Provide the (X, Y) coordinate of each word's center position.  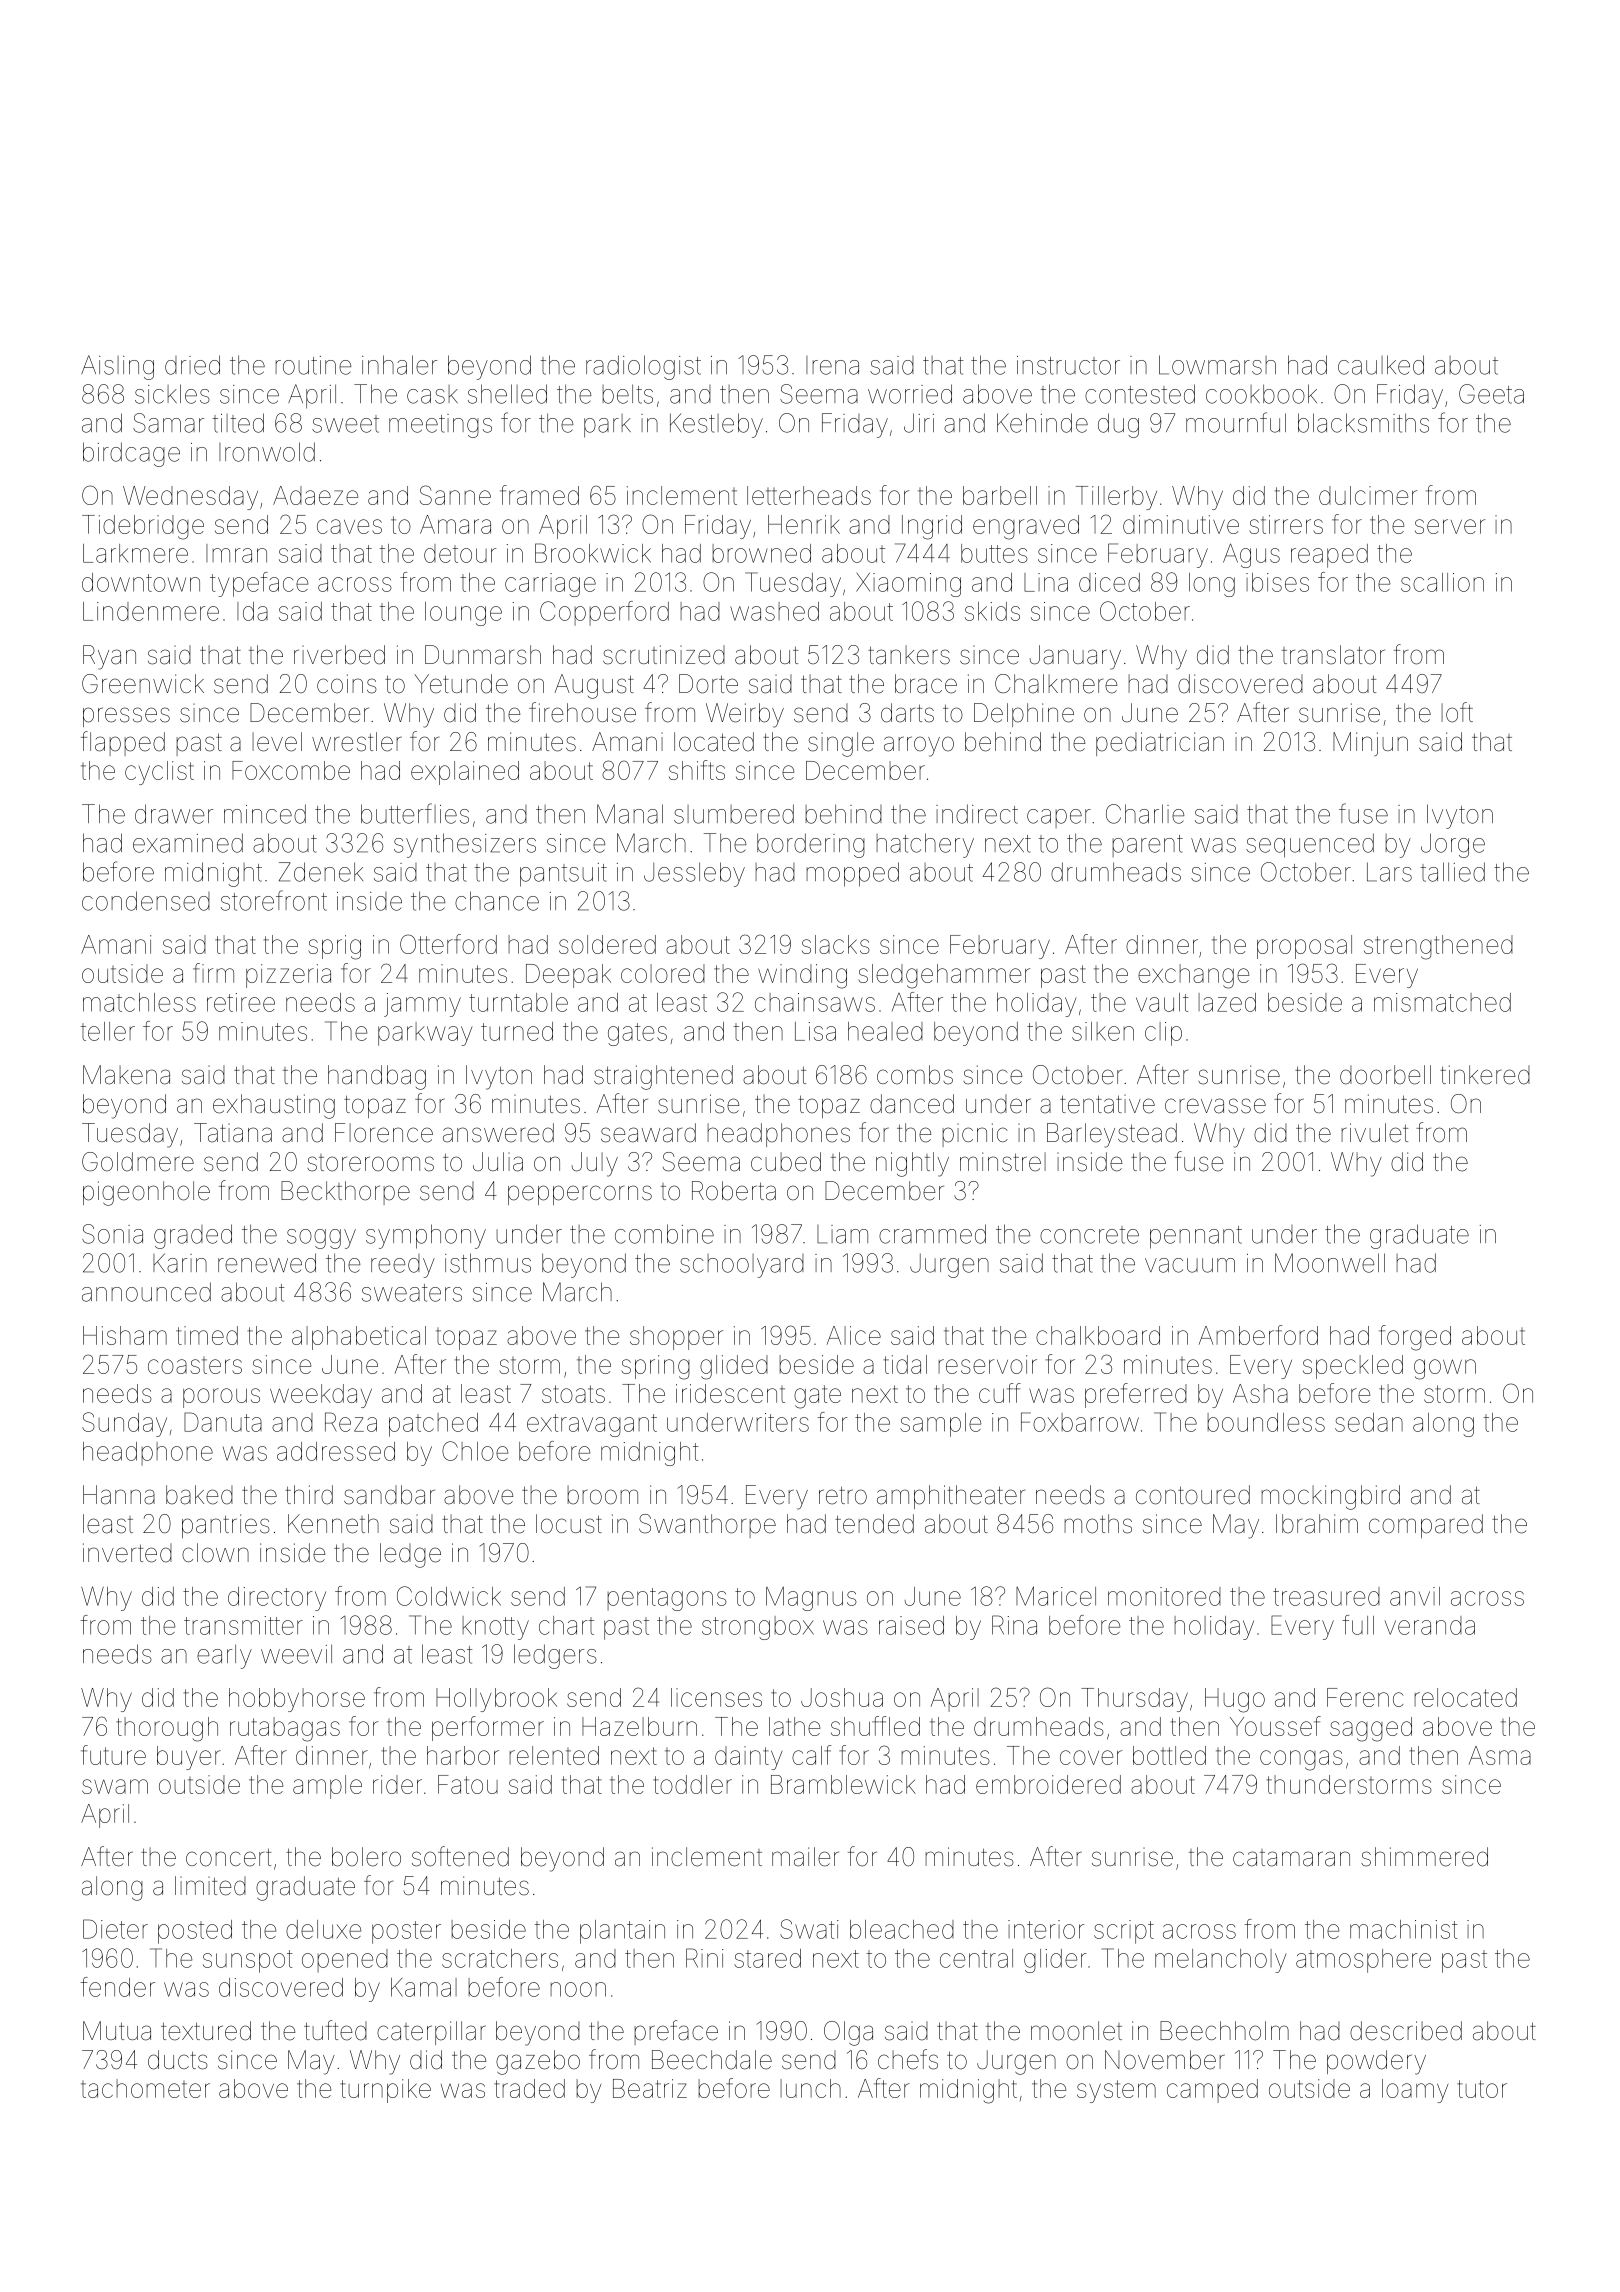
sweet (345, 424)
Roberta (734, 1191)
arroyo (919, 746)
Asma (1500, 1755)
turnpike (385, 2091)
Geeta (1491, 394)
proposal (1304, 947)
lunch (810, 2088)
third (309, 1495)
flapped (123, 743)
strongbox (758, 1628)
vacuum (1190, 1265)
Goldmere (138, 1162)
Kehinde (1042, 423)
